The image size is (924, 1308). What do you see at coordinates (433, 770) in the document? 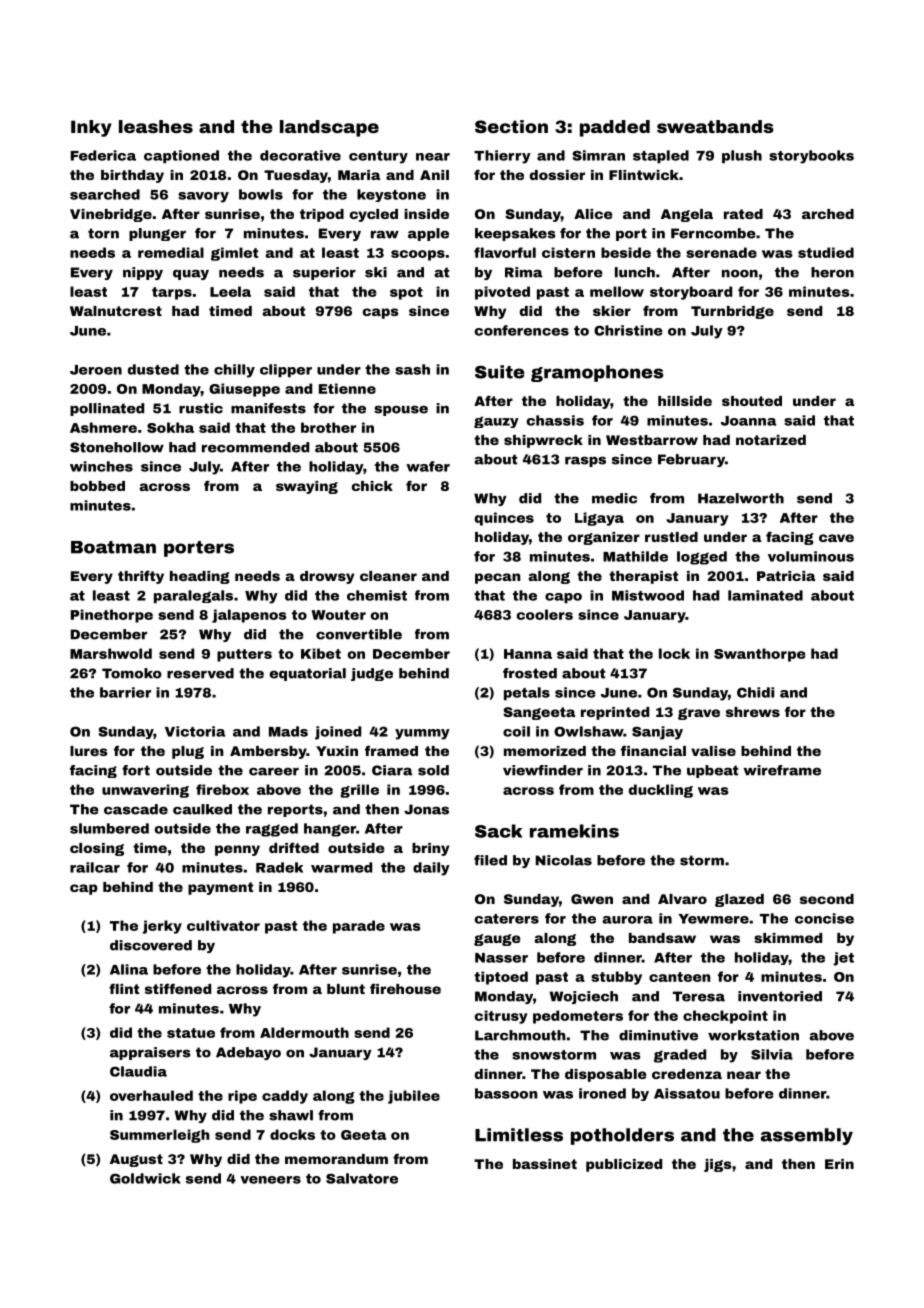
I see `sold` at bounding box center [433, 770].
